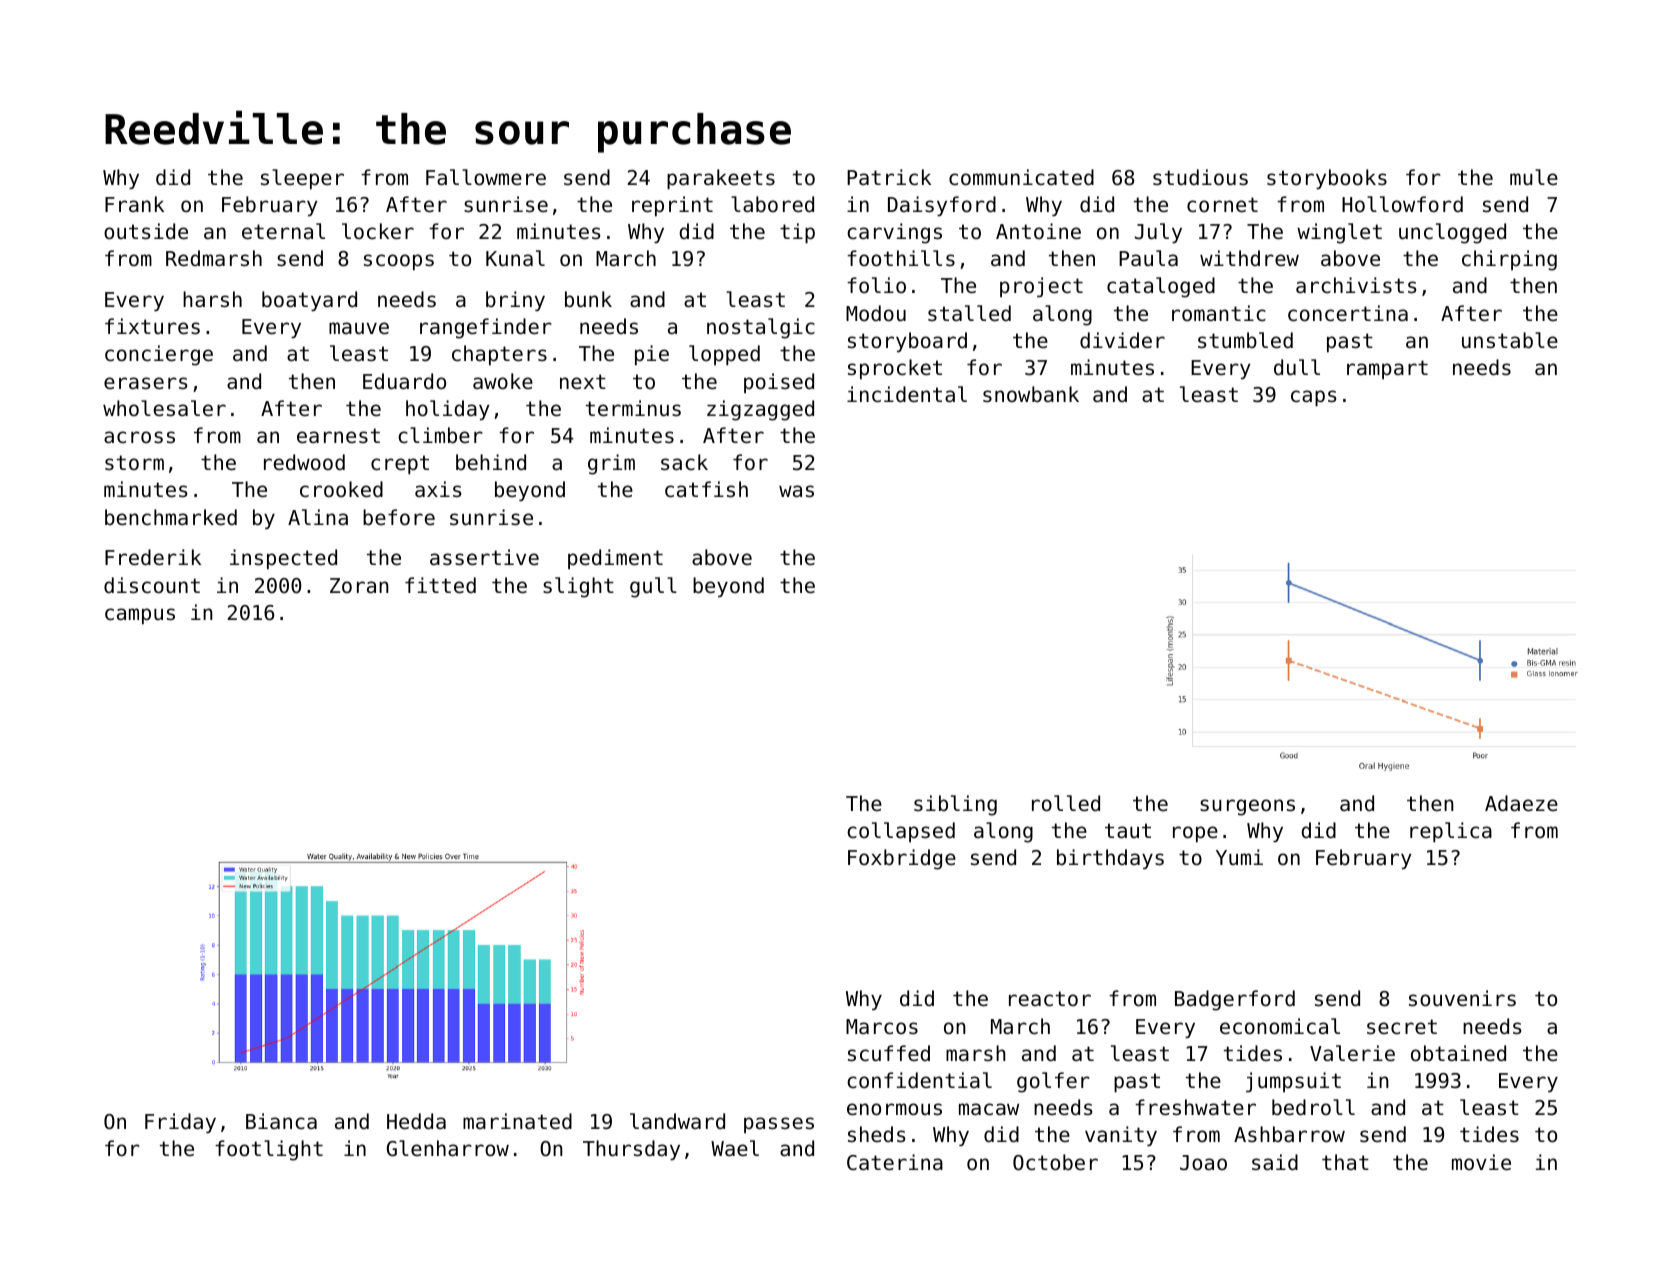  What do you see at coordinates (721, 179) in the image?
I see `parakeets` at bounding box center [721, 179].
